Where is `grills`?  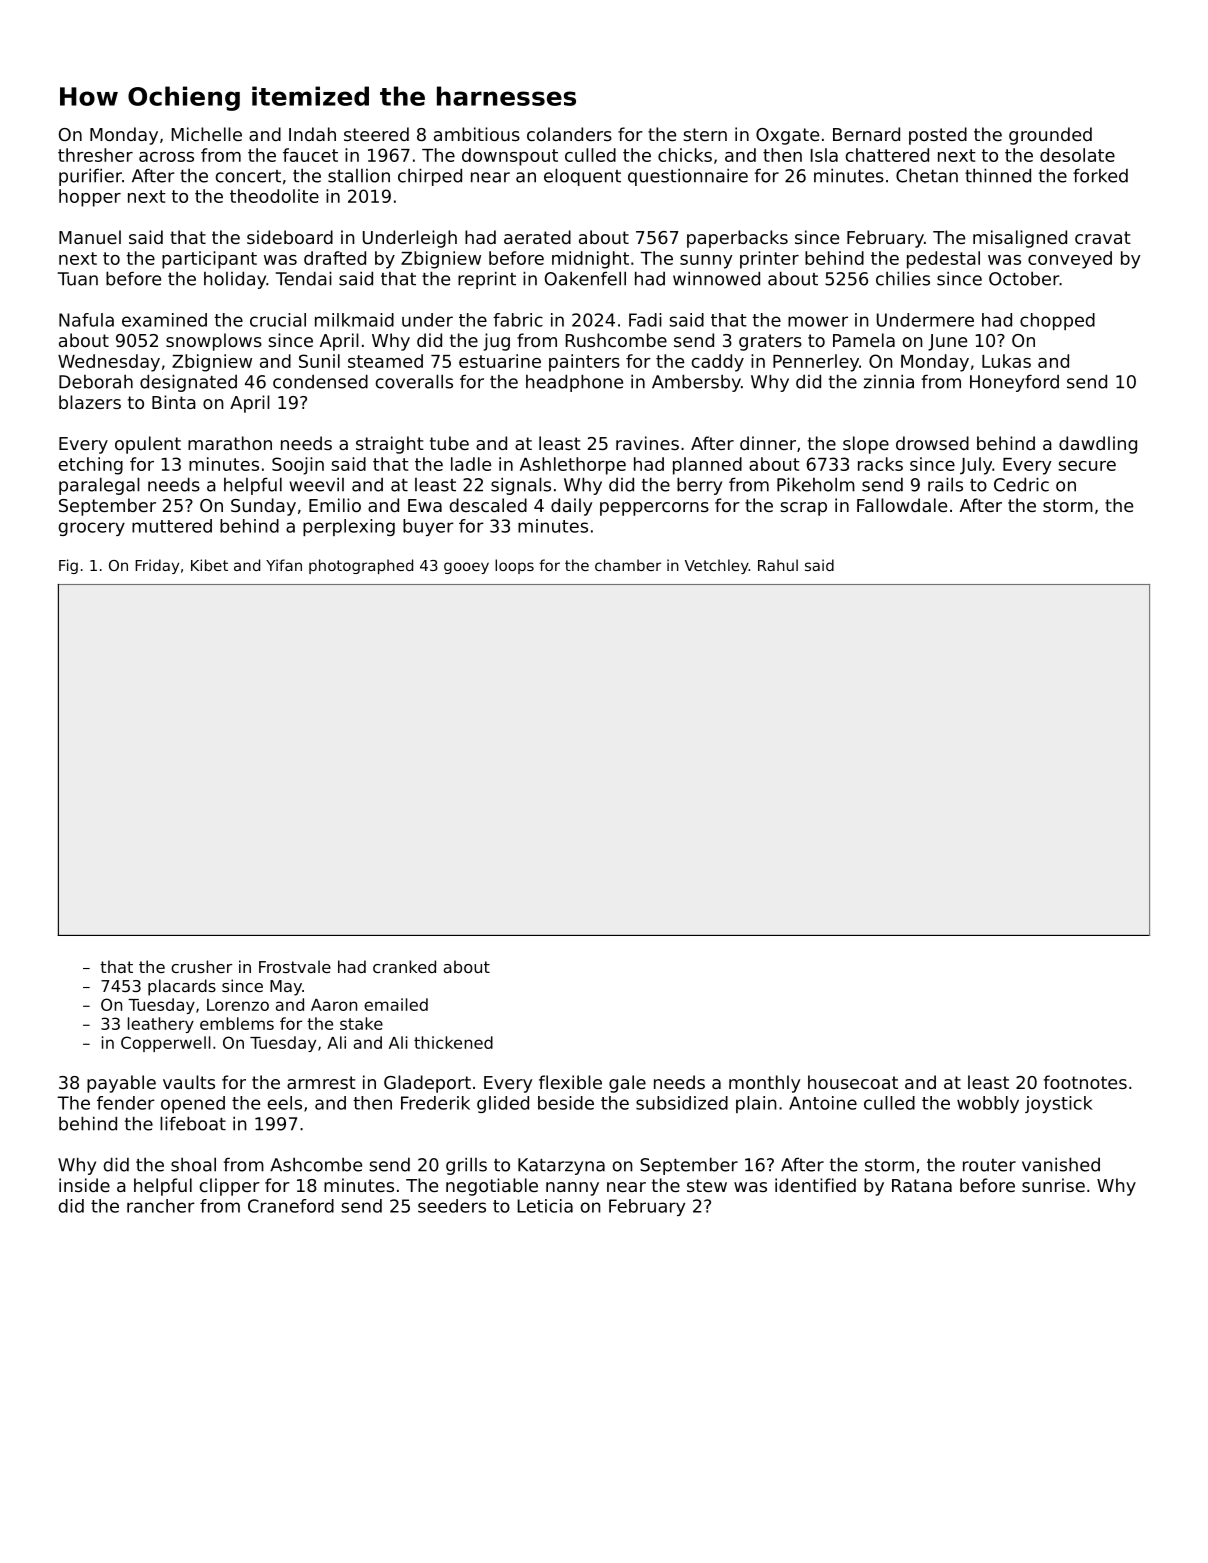
grills is located at coordinates (466, 1166).
